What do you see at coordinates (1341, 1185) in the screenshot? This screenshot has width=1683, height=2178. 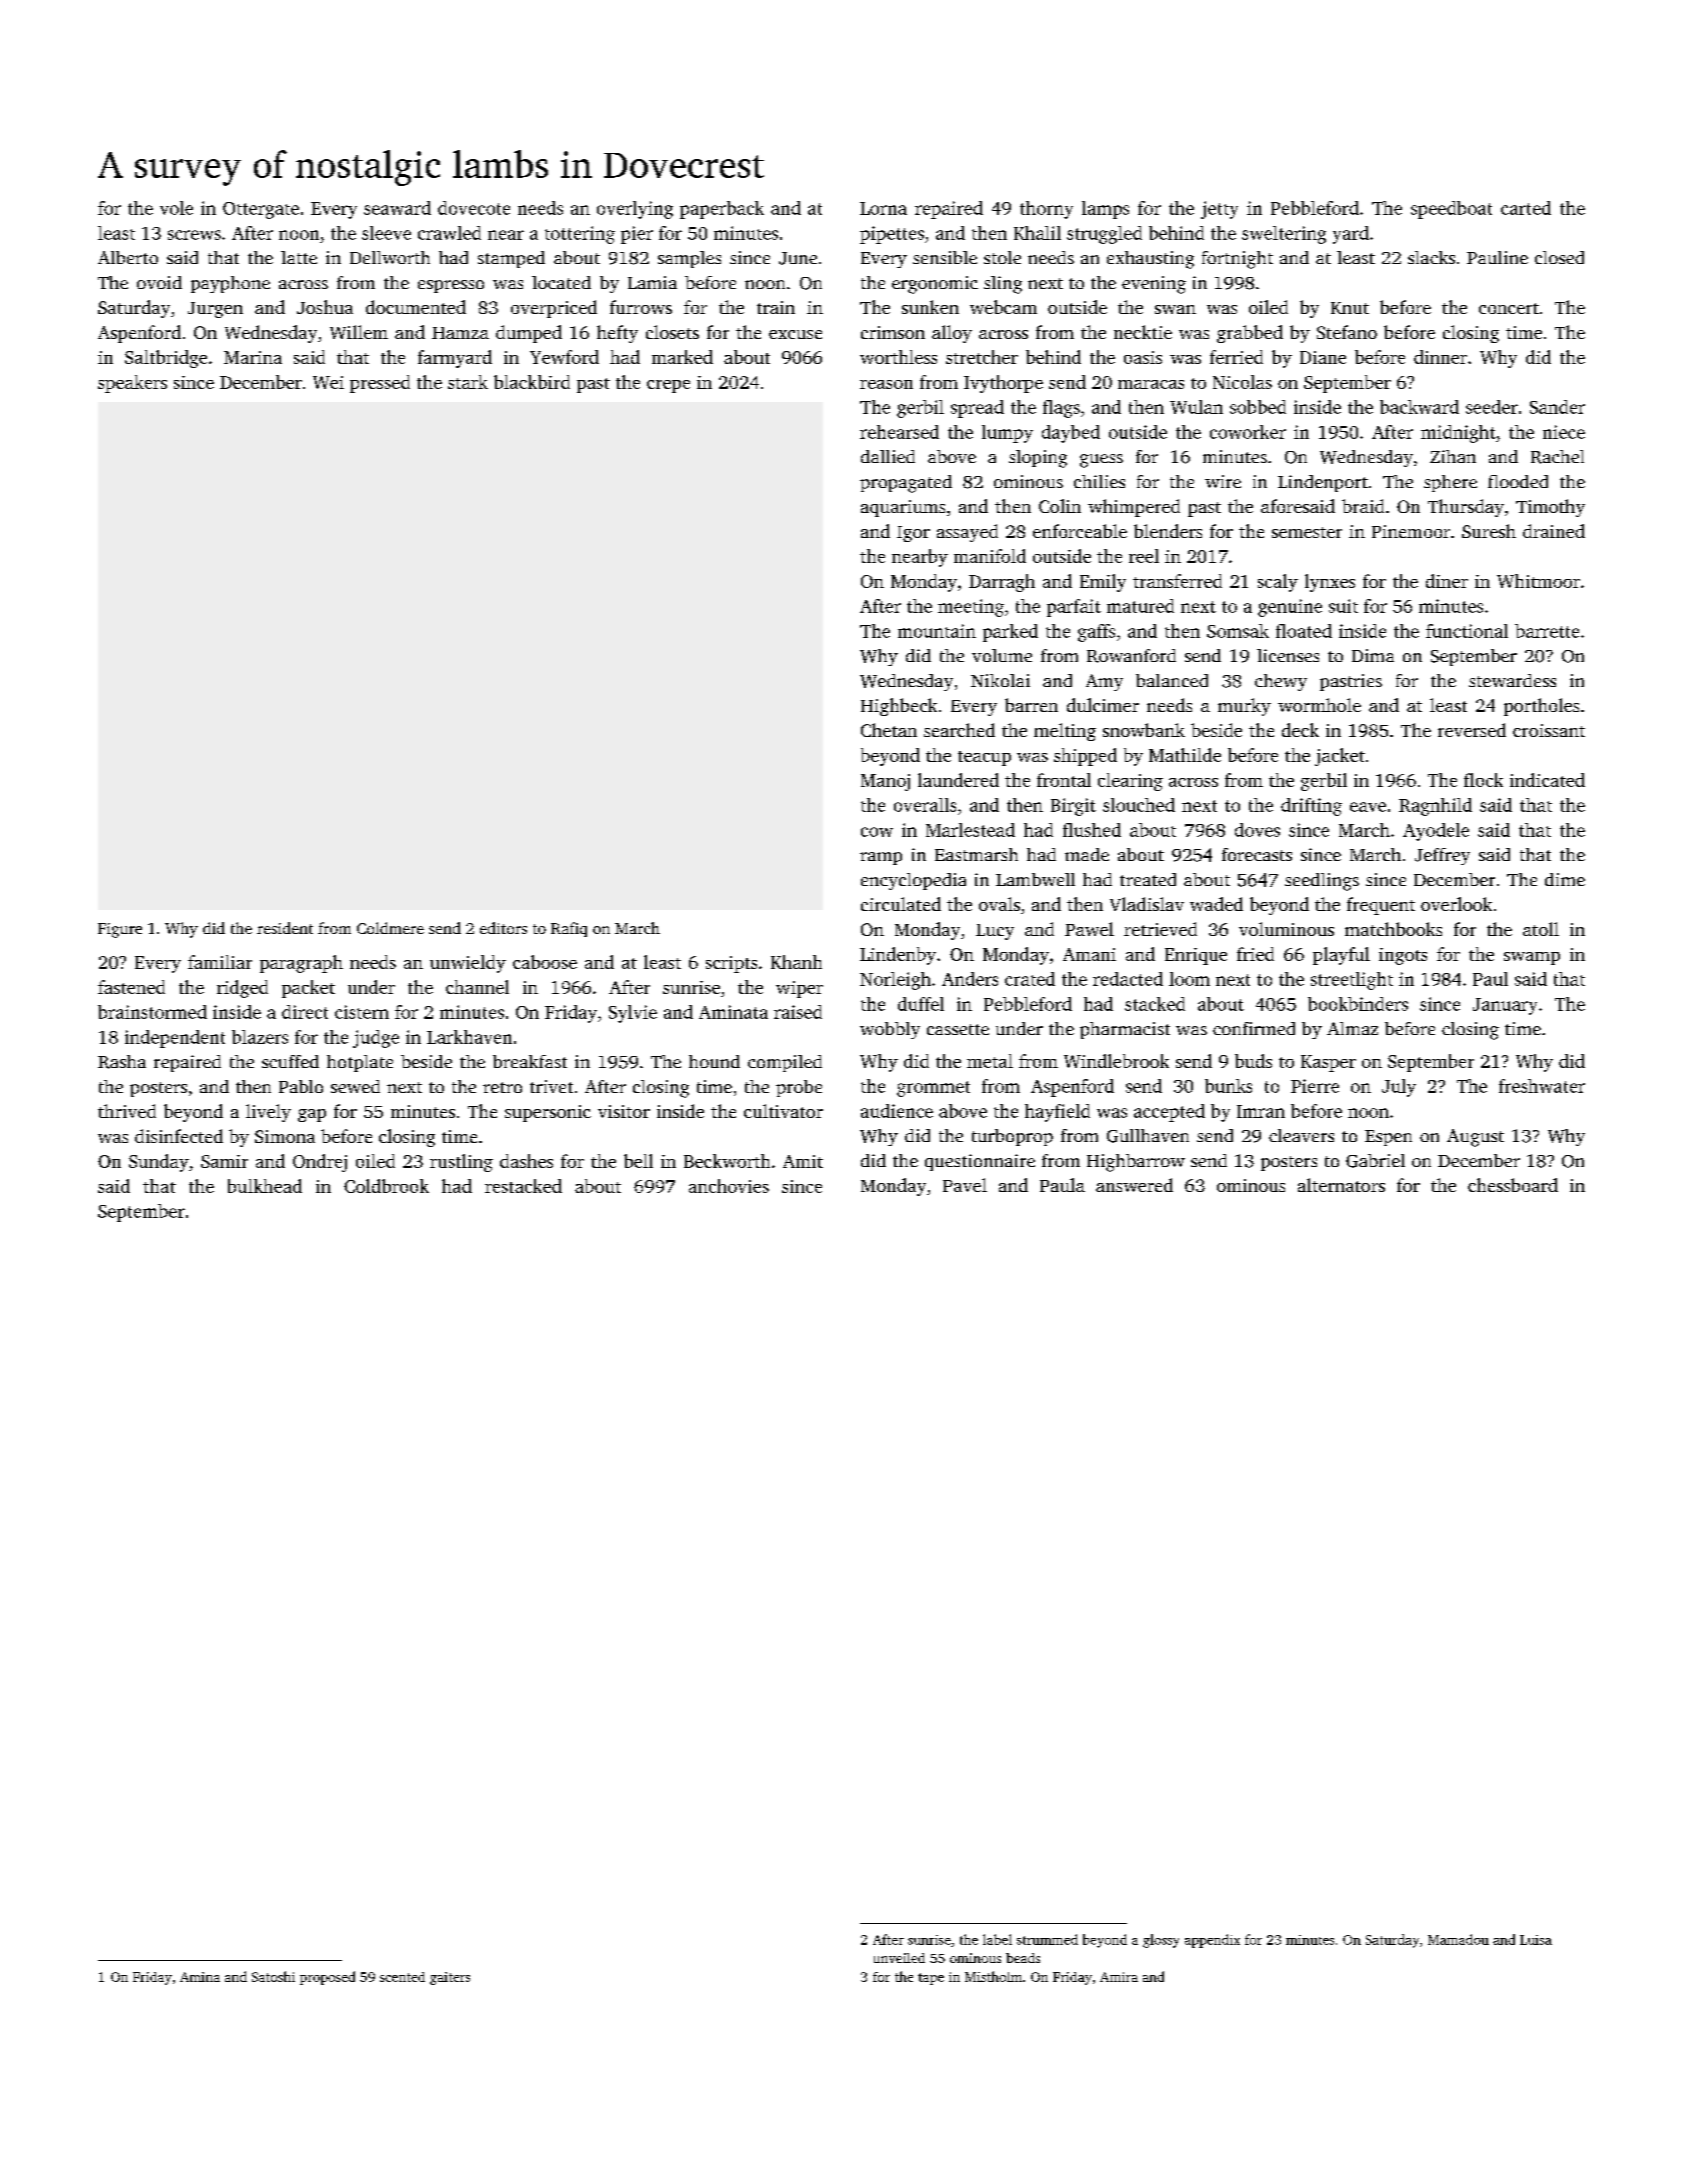 I see `alternators` at bounding box center [1341, 1185].
